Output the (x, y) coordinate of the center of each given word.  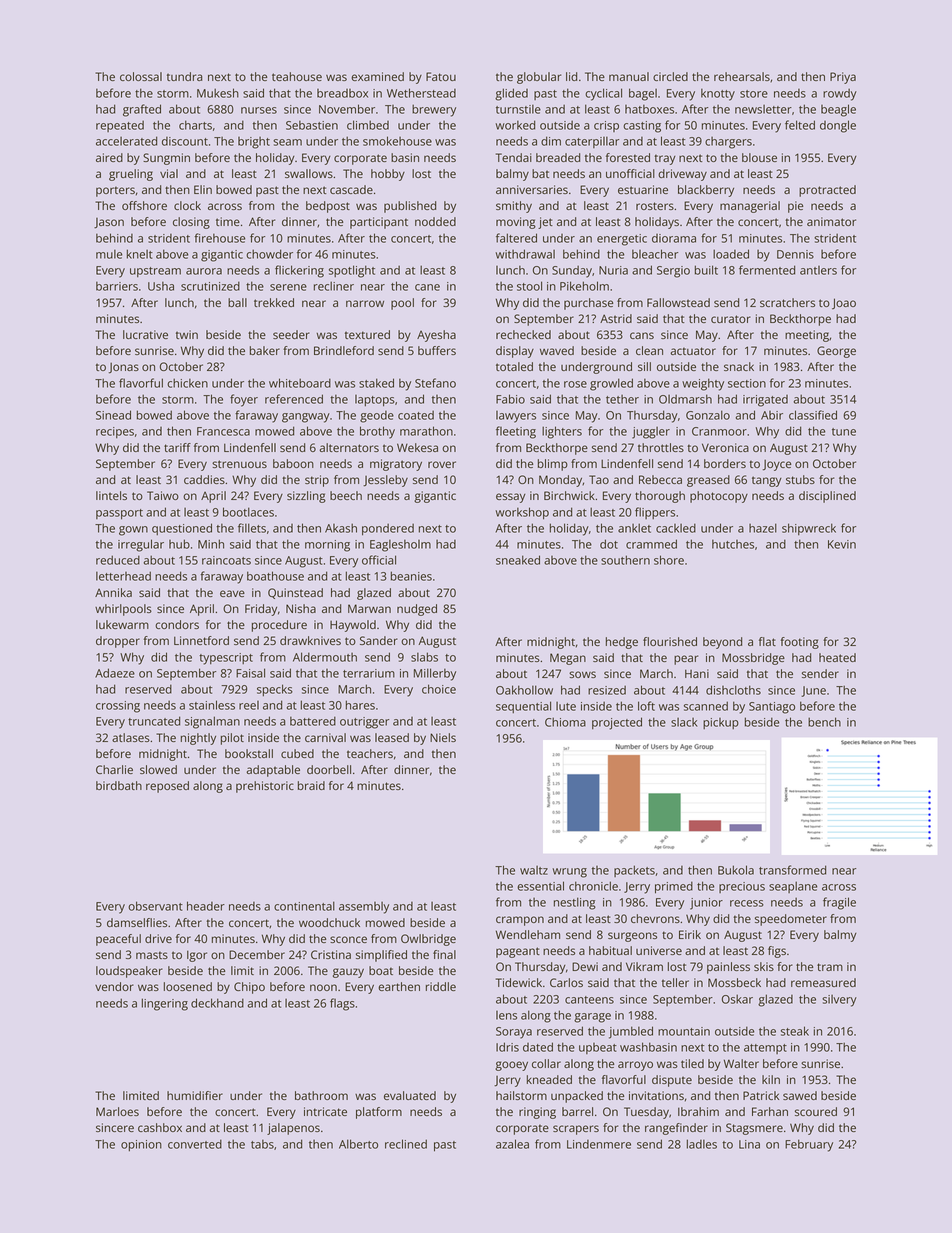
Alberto (358, 1144)
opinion (141, 1145)
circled (670, 76)
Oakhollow (524, 690)
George (836, 352)
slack (684, 722)
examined (377, 76)
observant (155, 906)
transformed (792, 870)
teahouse (297, 76)
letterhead (123, 576)
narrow (365, 303)
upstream (155, 272)
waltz (534, 870)
